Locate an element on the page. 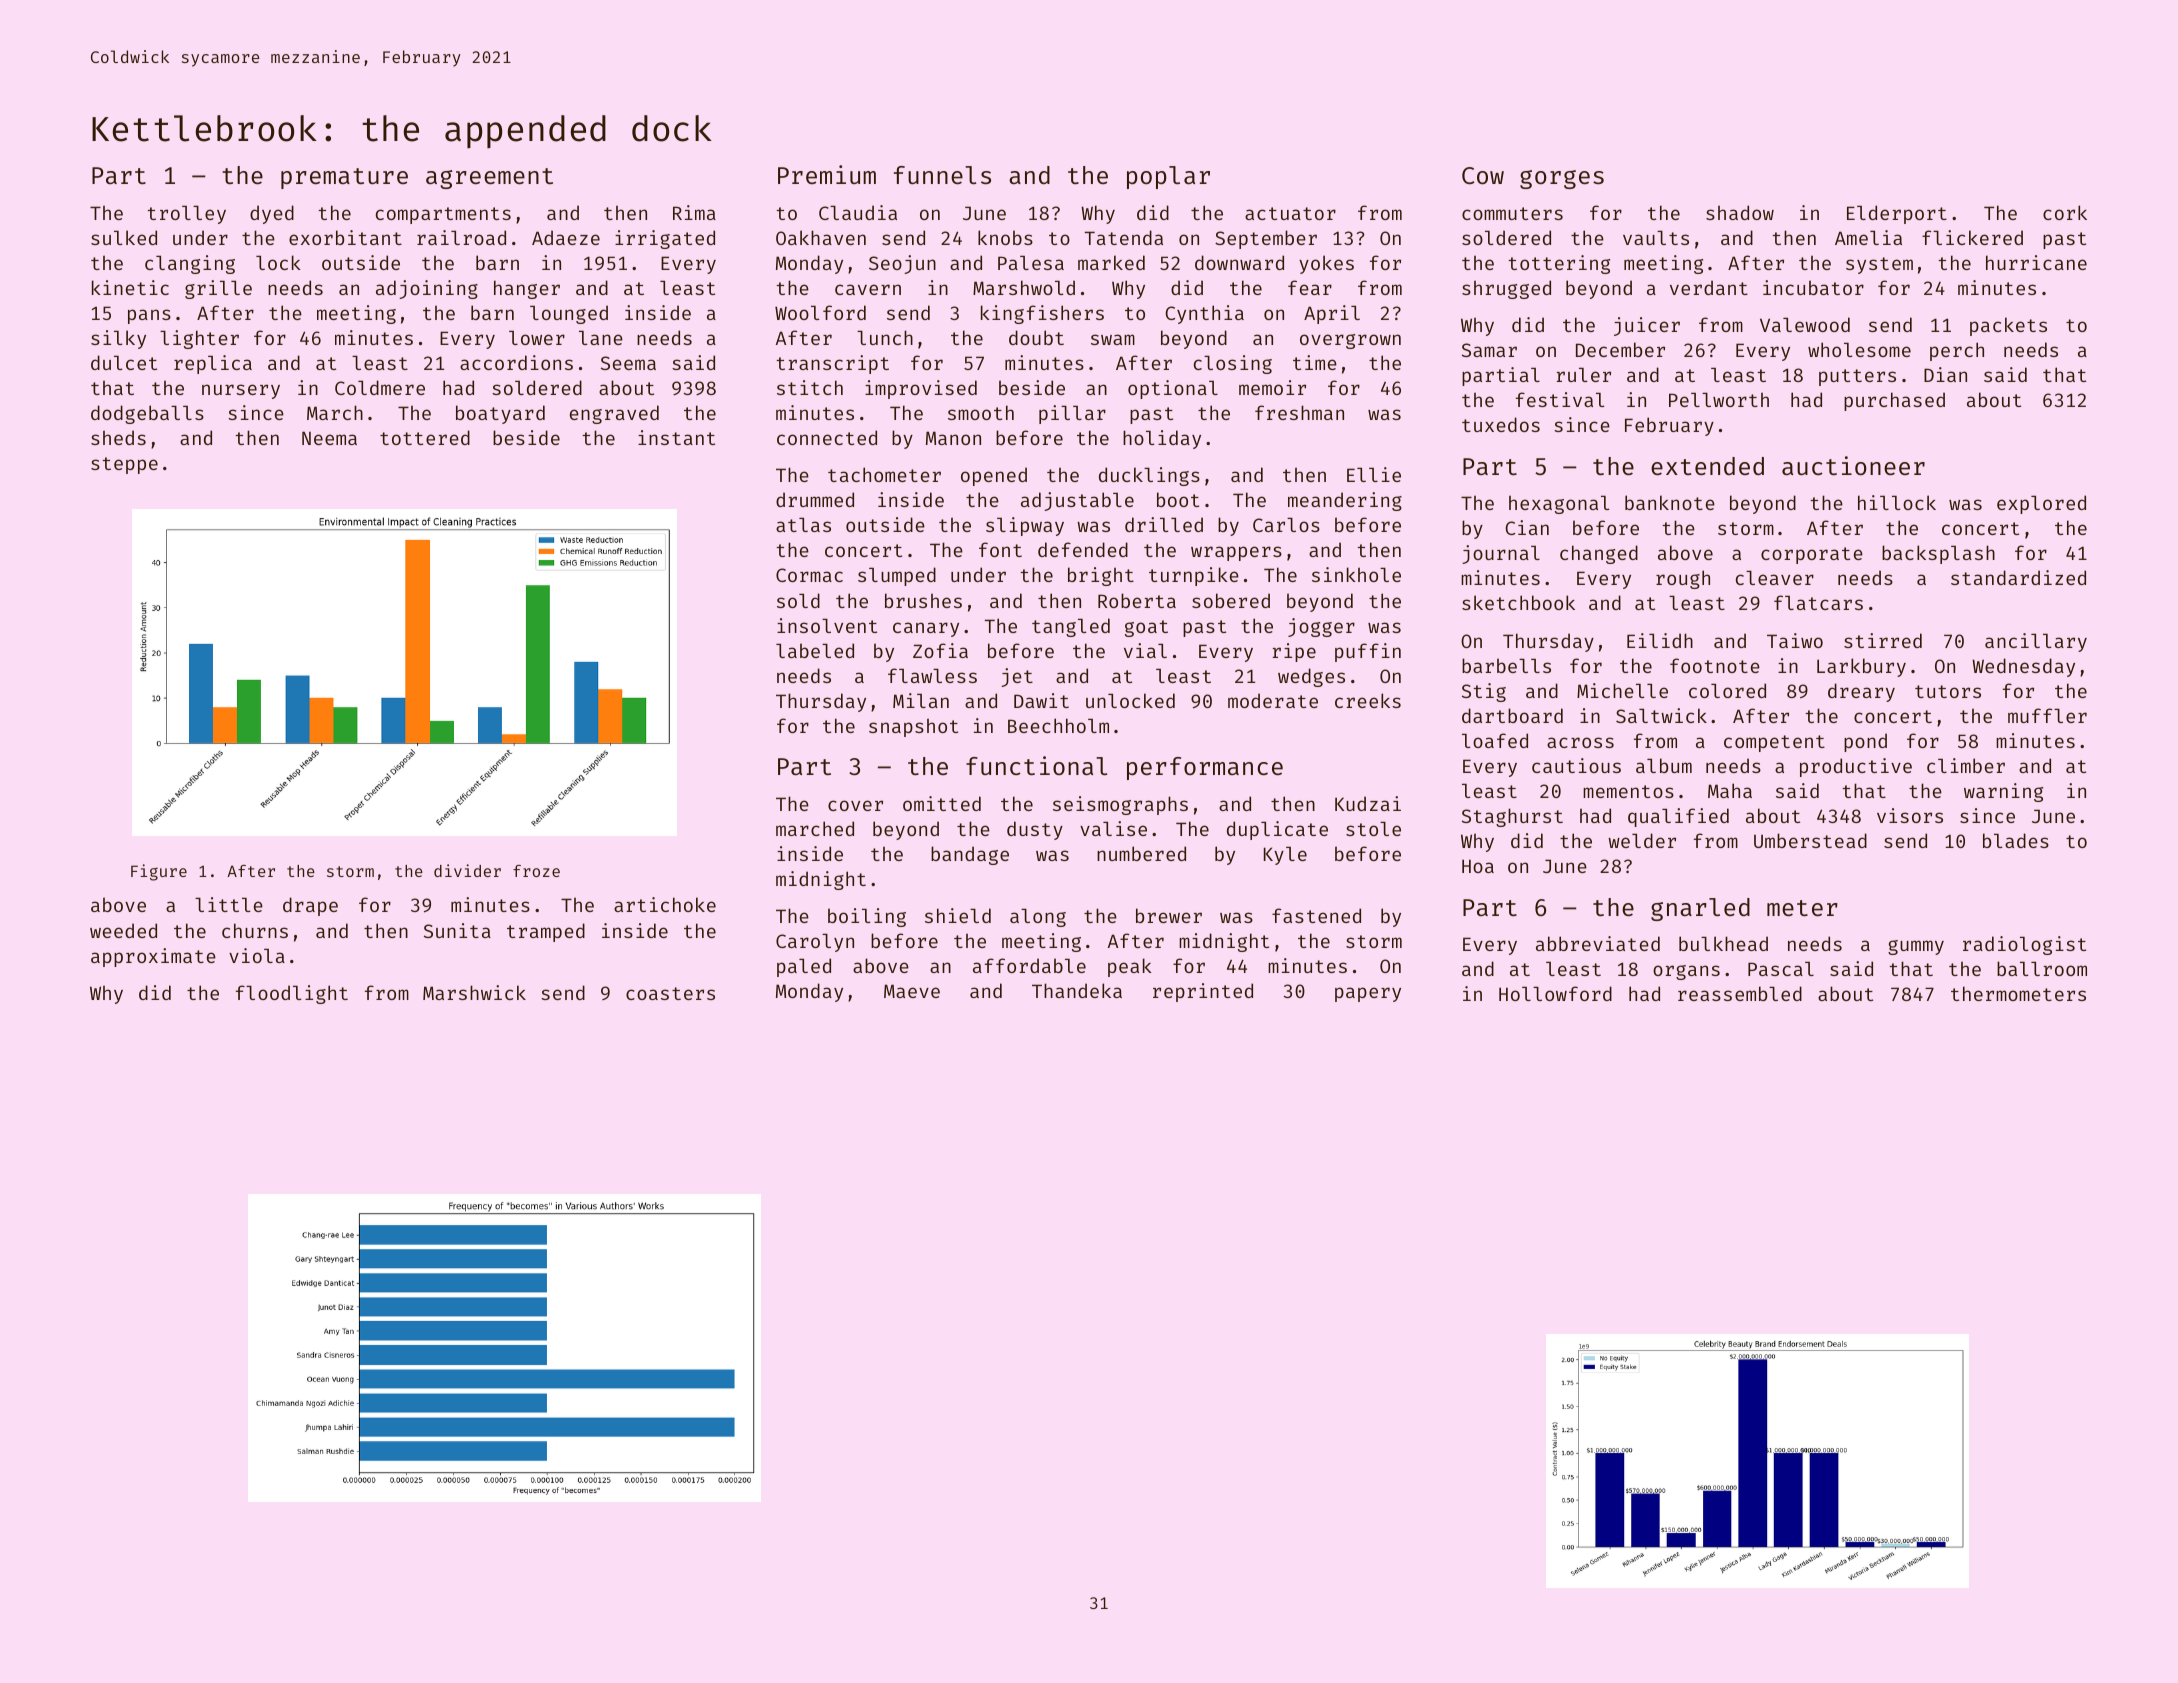 Image resolution: width=2178 pixels, height=1683 pixels. Cow is located at coordinates (1483, 175).
